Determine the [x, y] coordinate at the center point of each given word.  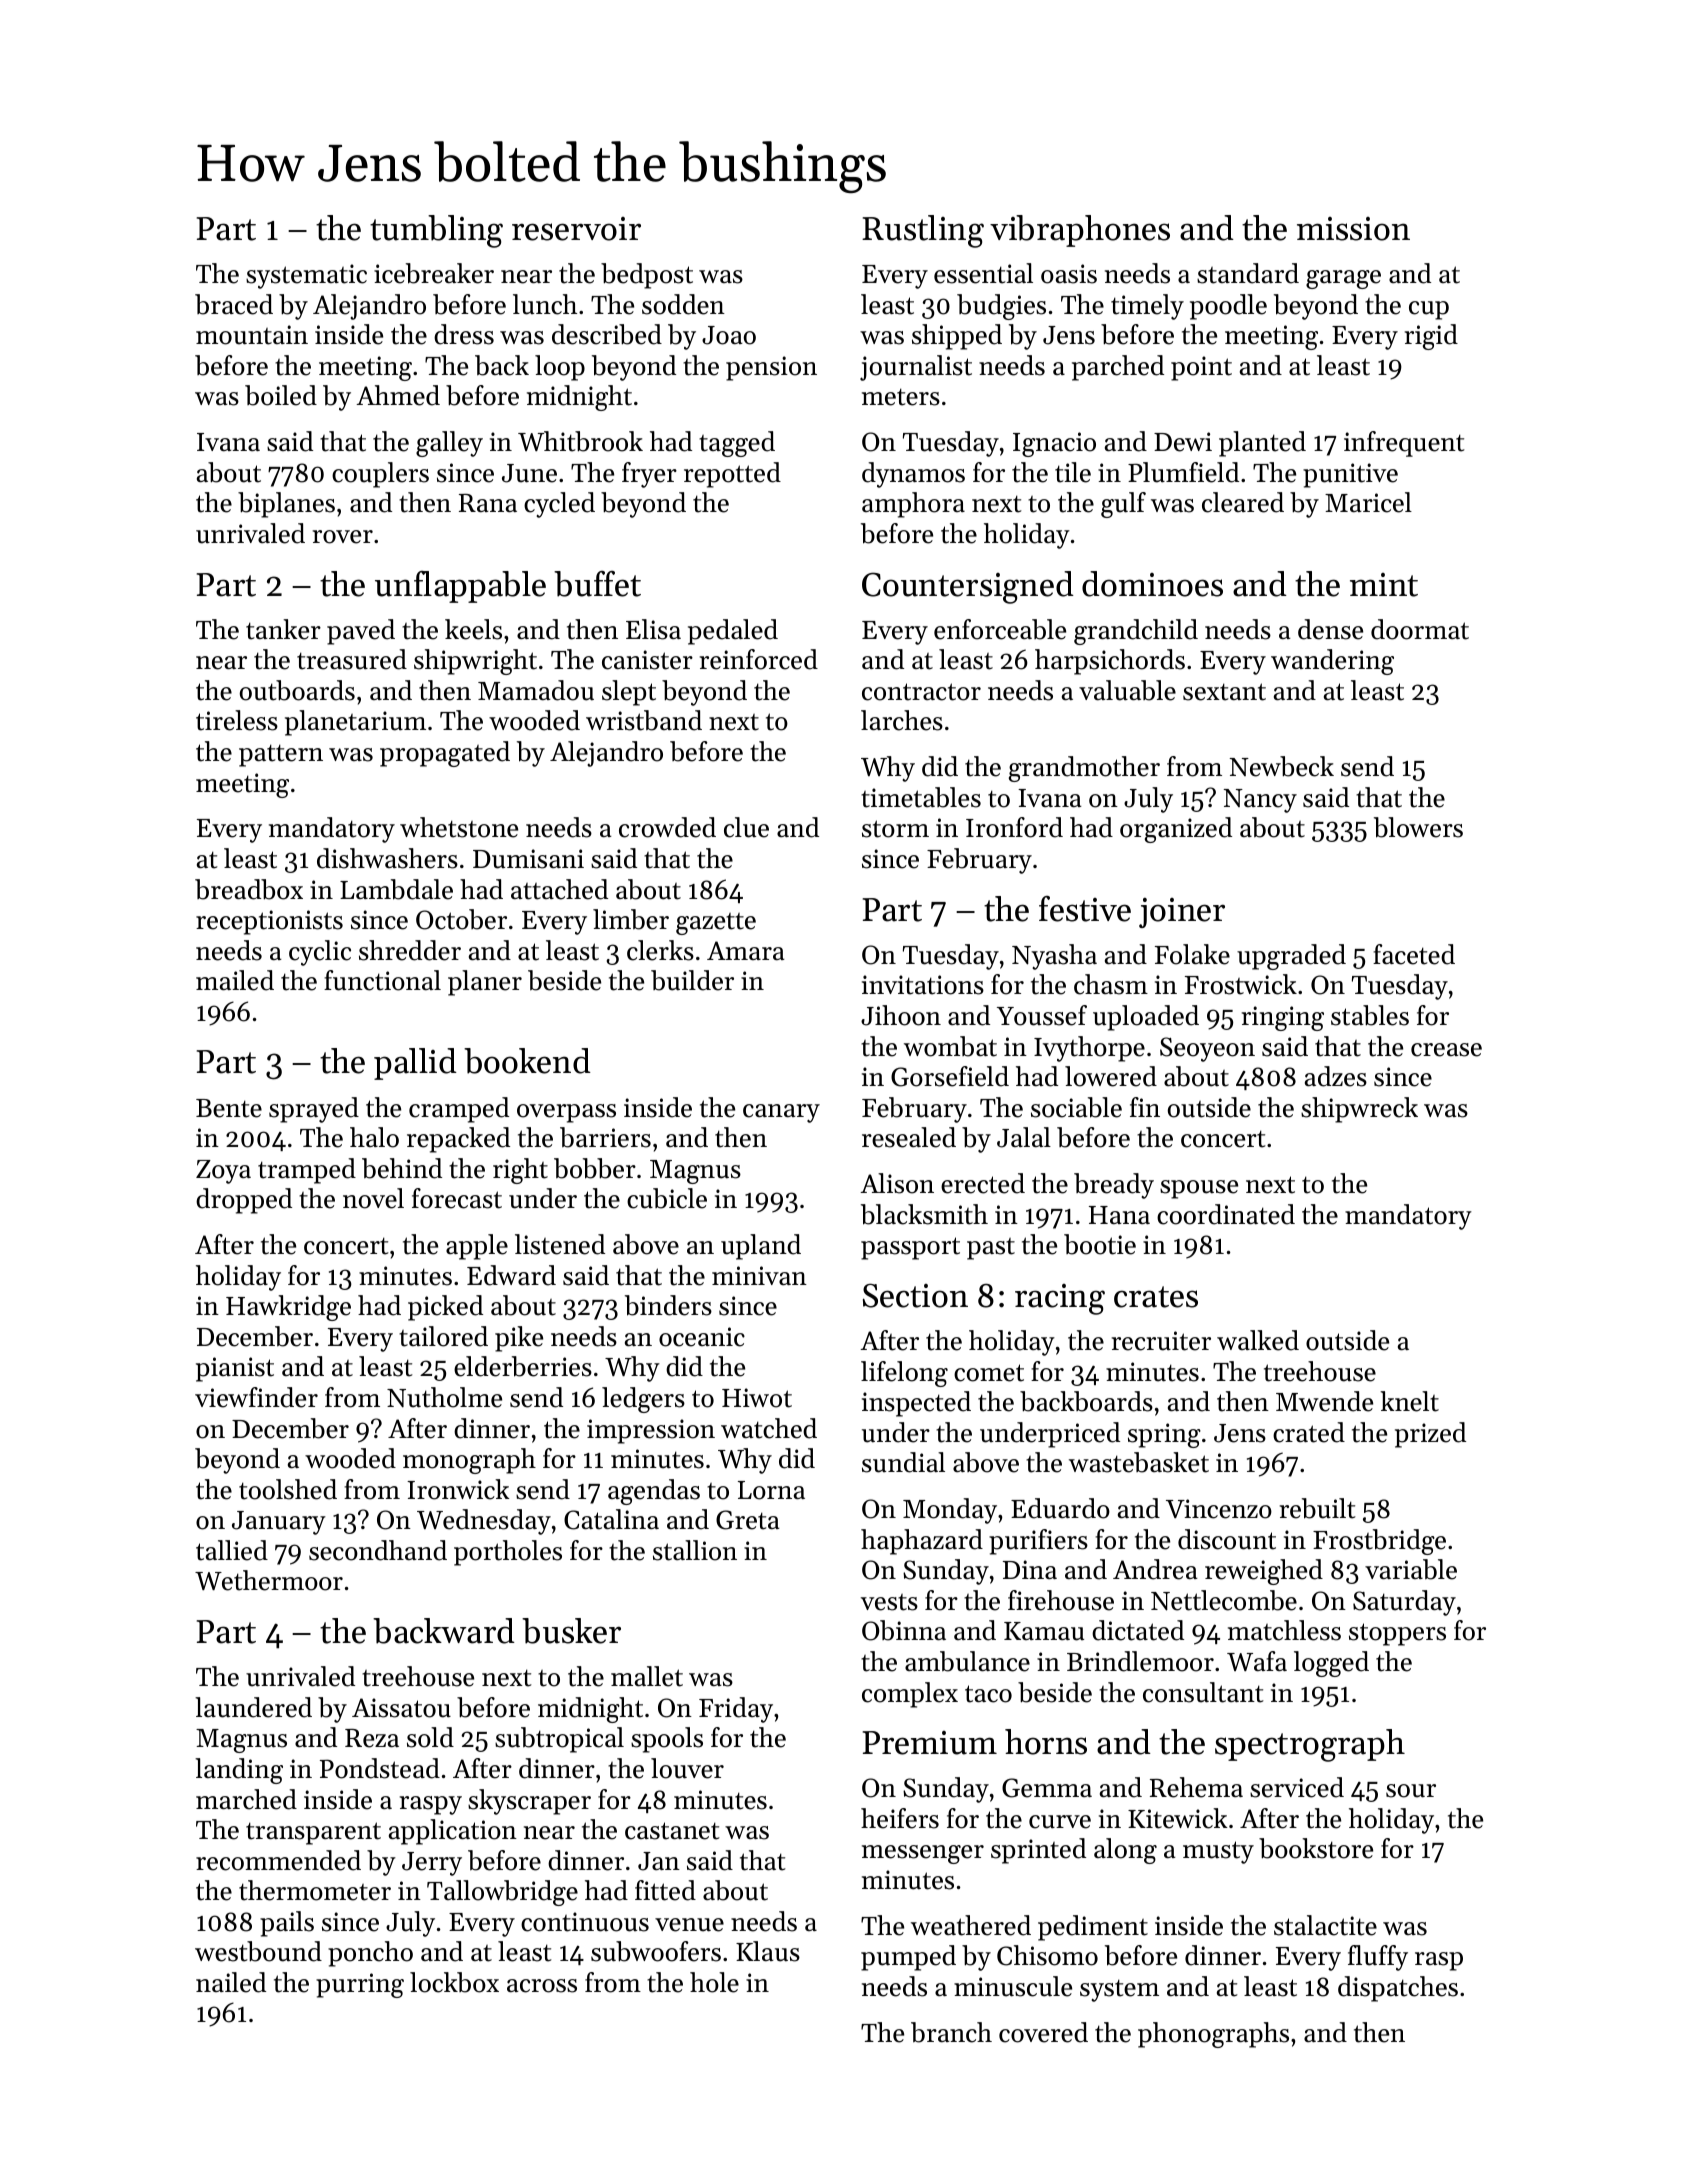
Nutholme [444, 1397]
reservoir [576, 229]
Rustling [923, 231]
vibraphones [1080, 231]
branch [951, 2032]
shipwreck [1359, 1110]
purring [360, 1985]
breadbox [249, 889]
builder [692, 980]
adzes [1336, 1076]
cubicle [667, 1198]
